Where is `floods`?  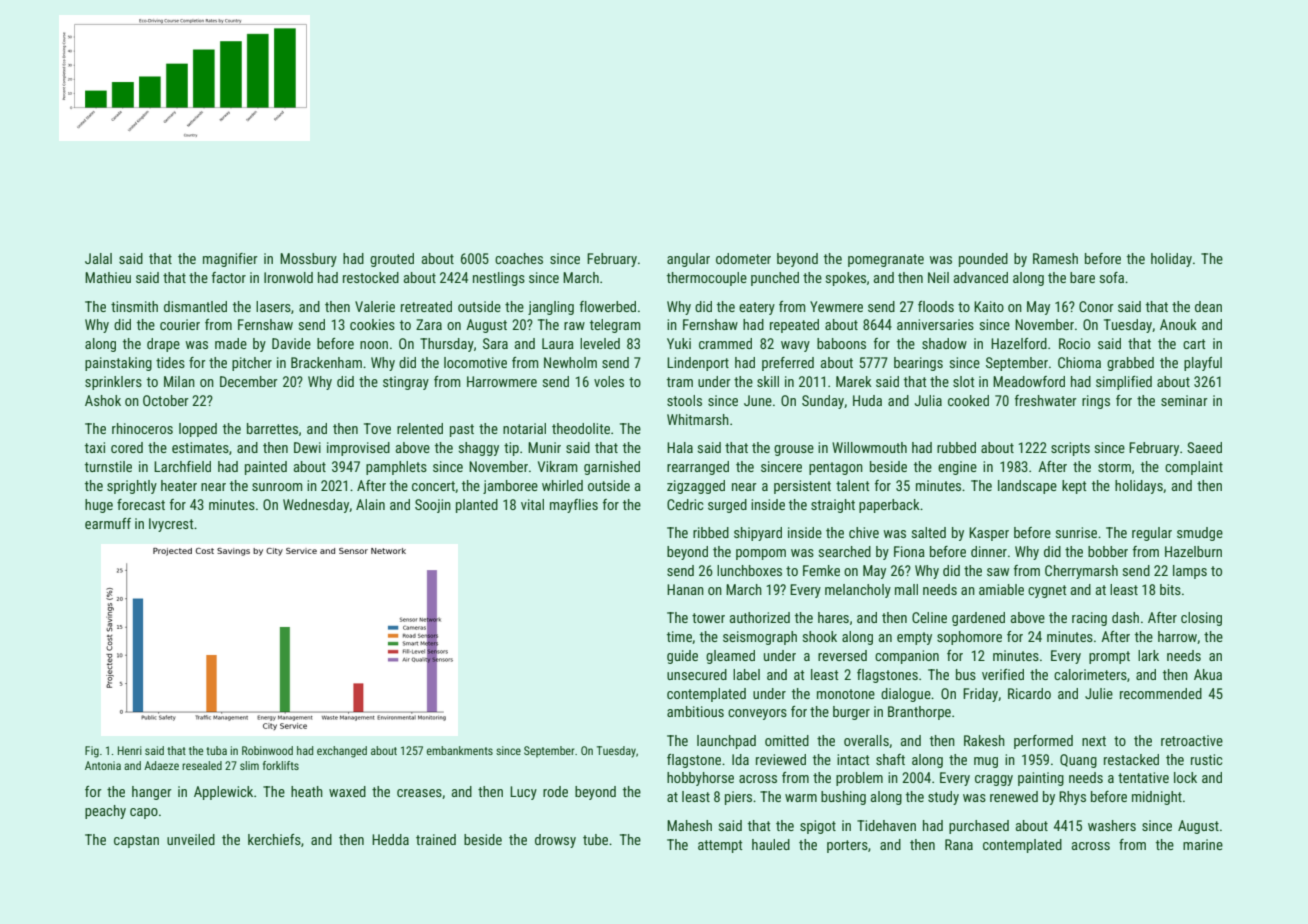
floods is located at coordinates (936, 306).
